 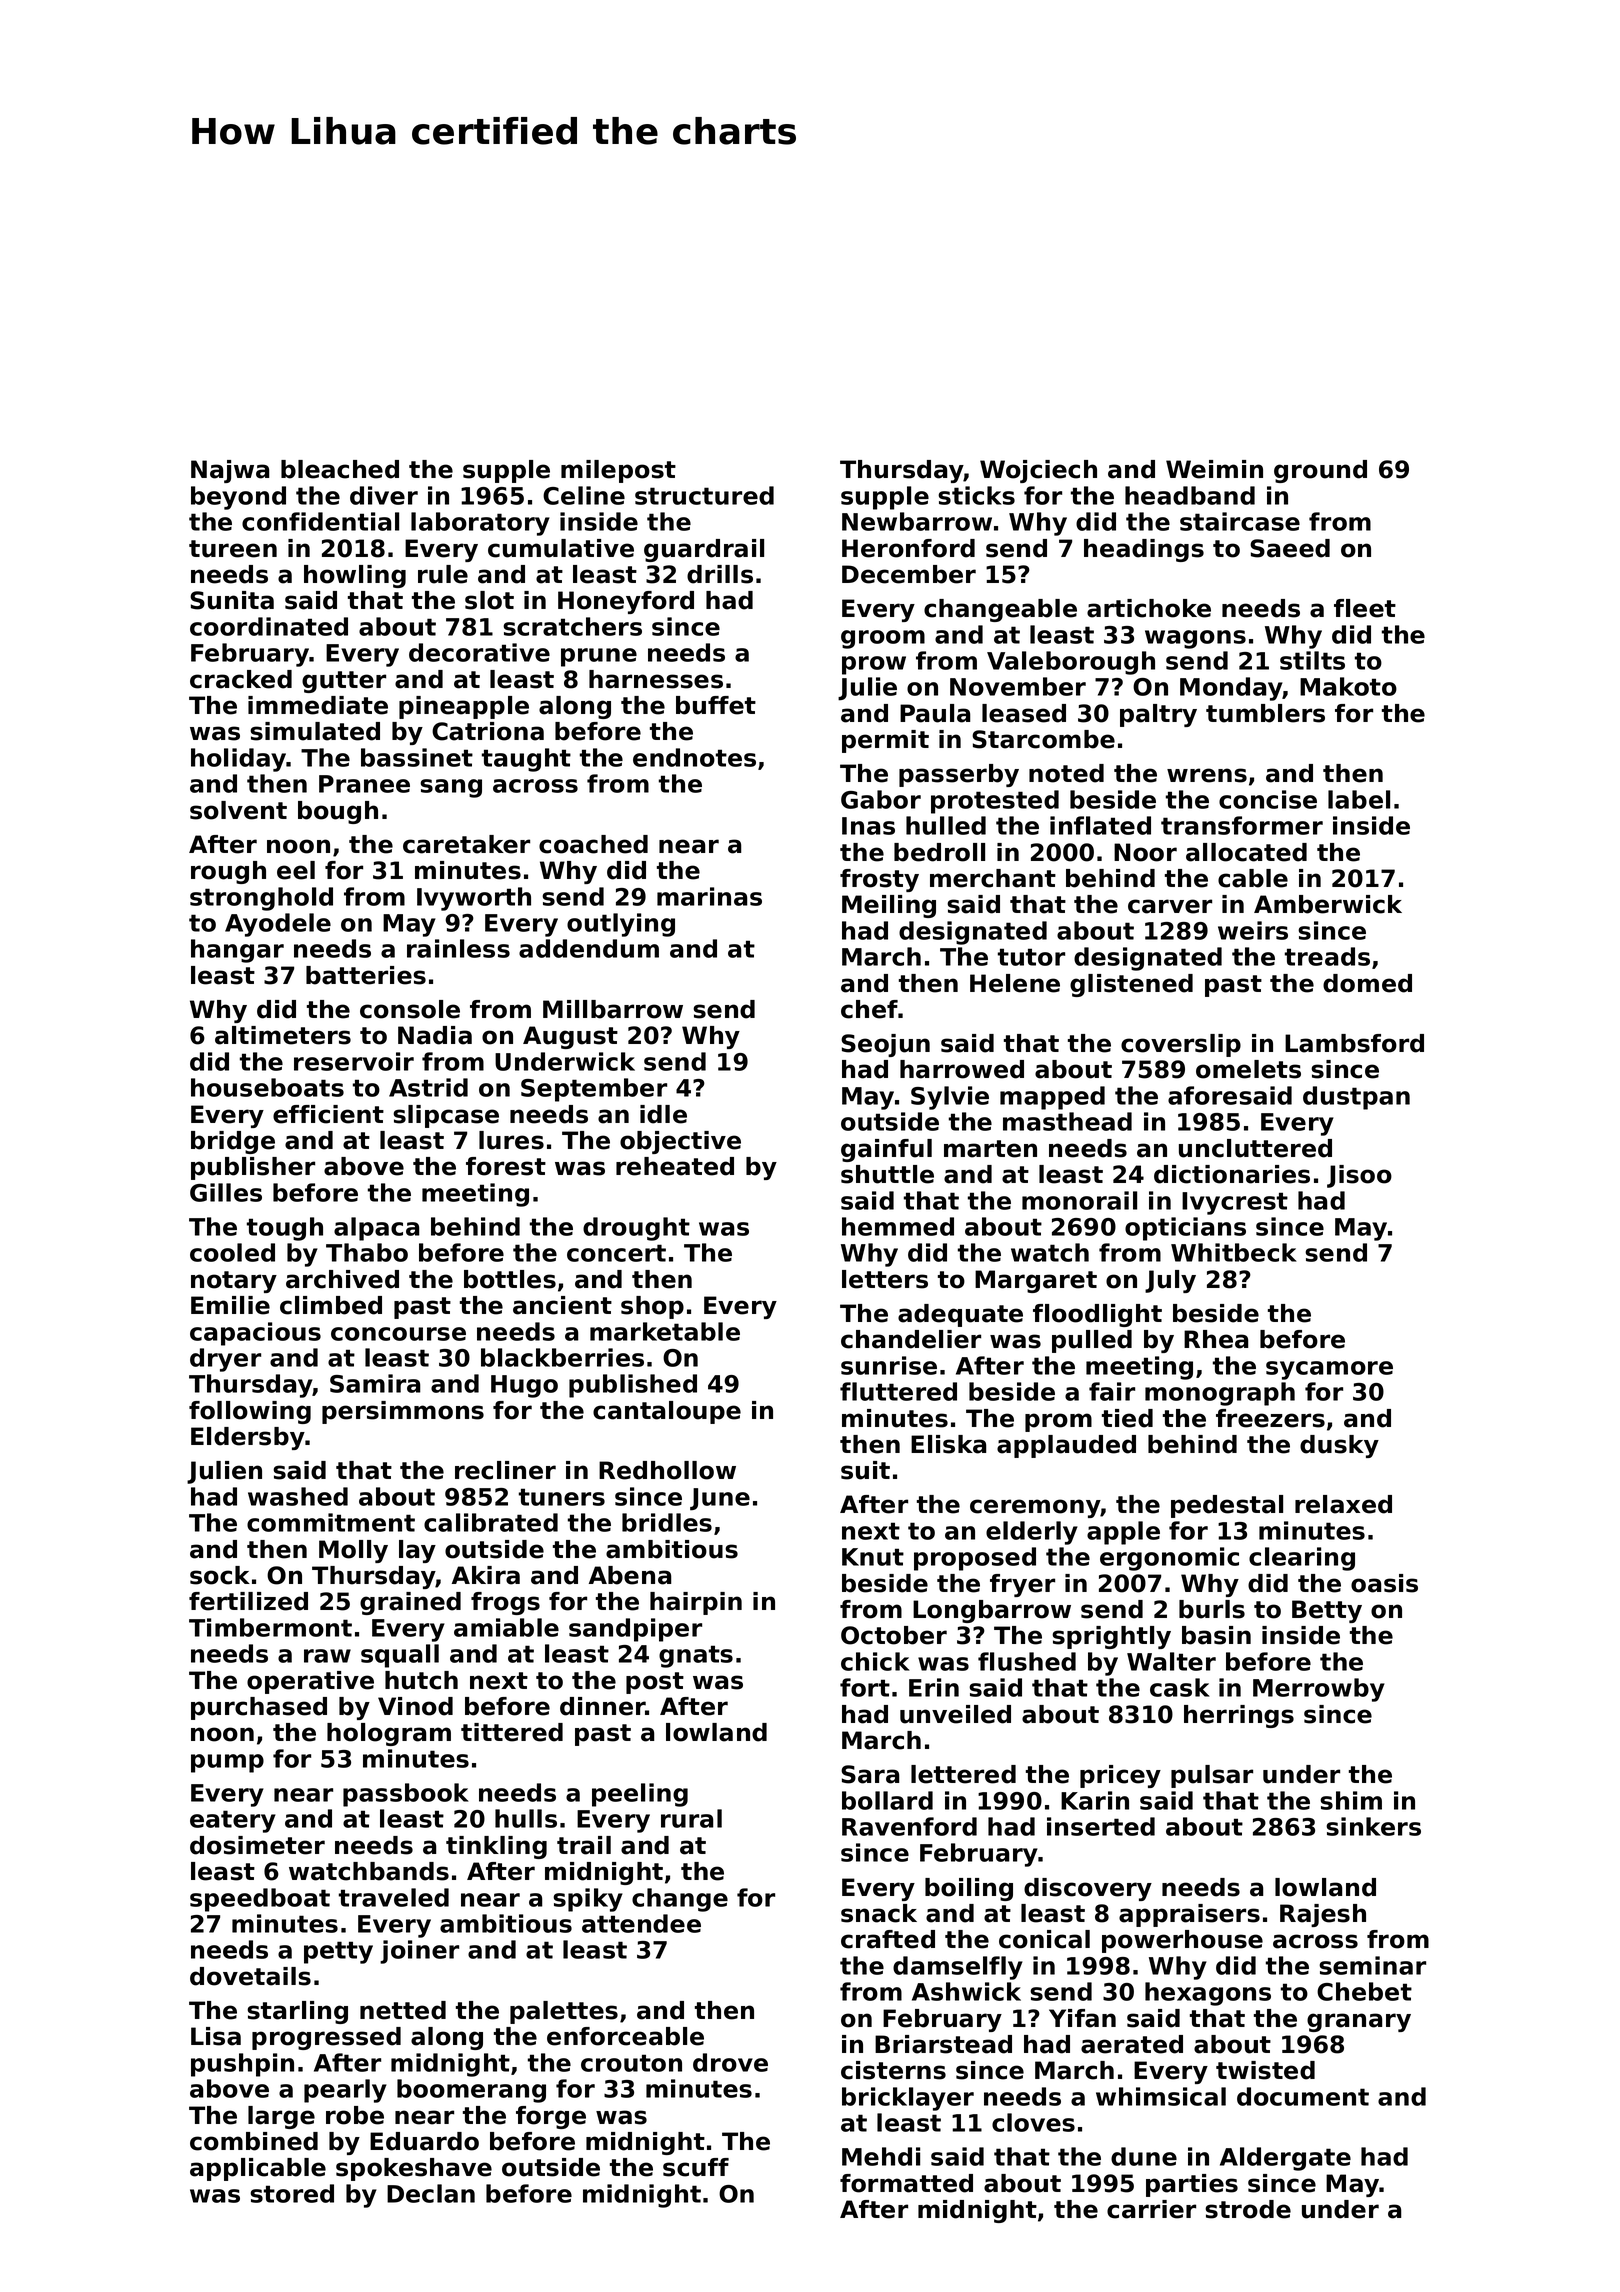 What do you see at coordinates (1149, 608) in the screenshot?
I see `artichoke` at bounding box center [1149, 608].
